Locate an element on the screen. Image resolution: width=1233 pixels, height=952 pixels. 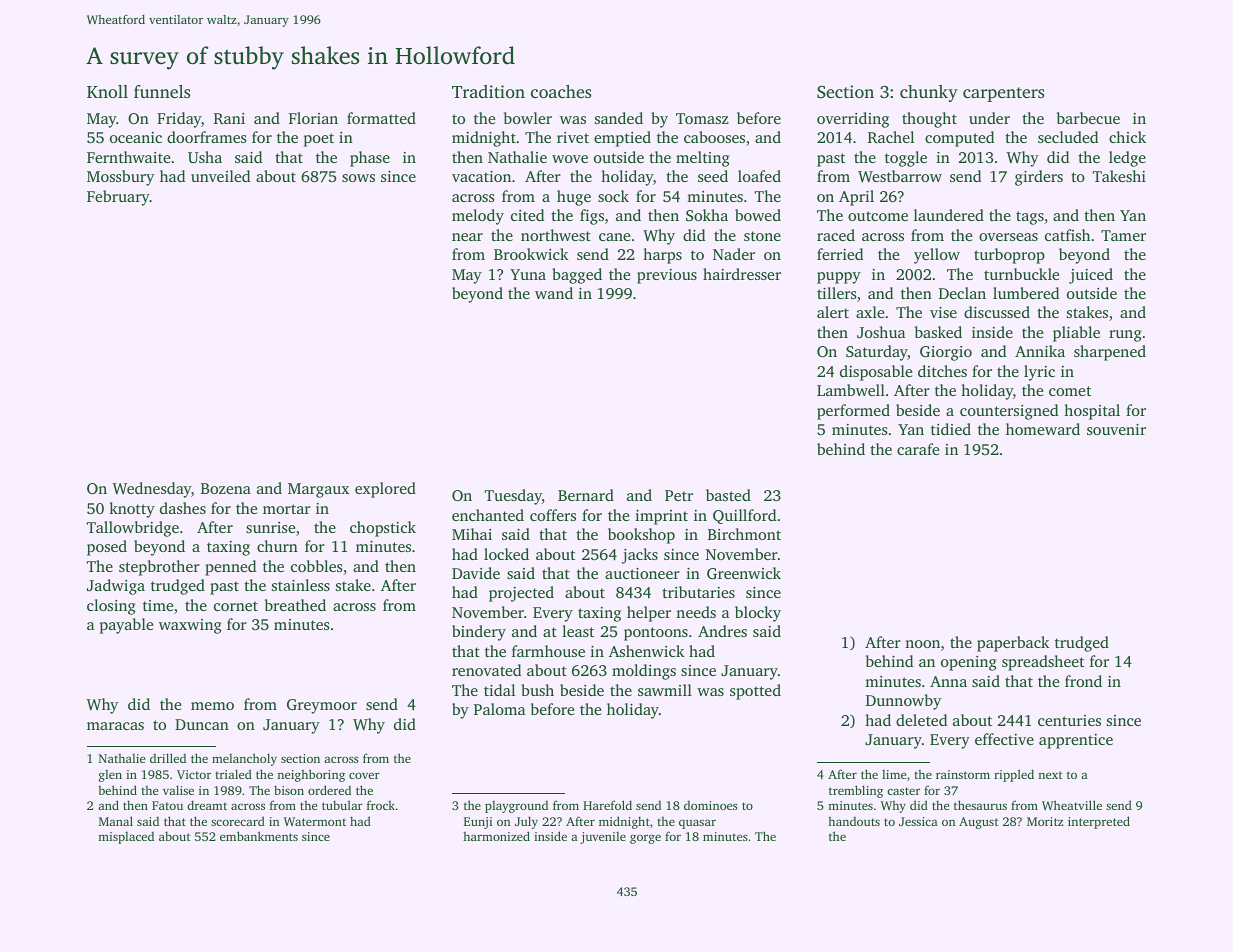
carafe is located at coordinates (918, 449).
